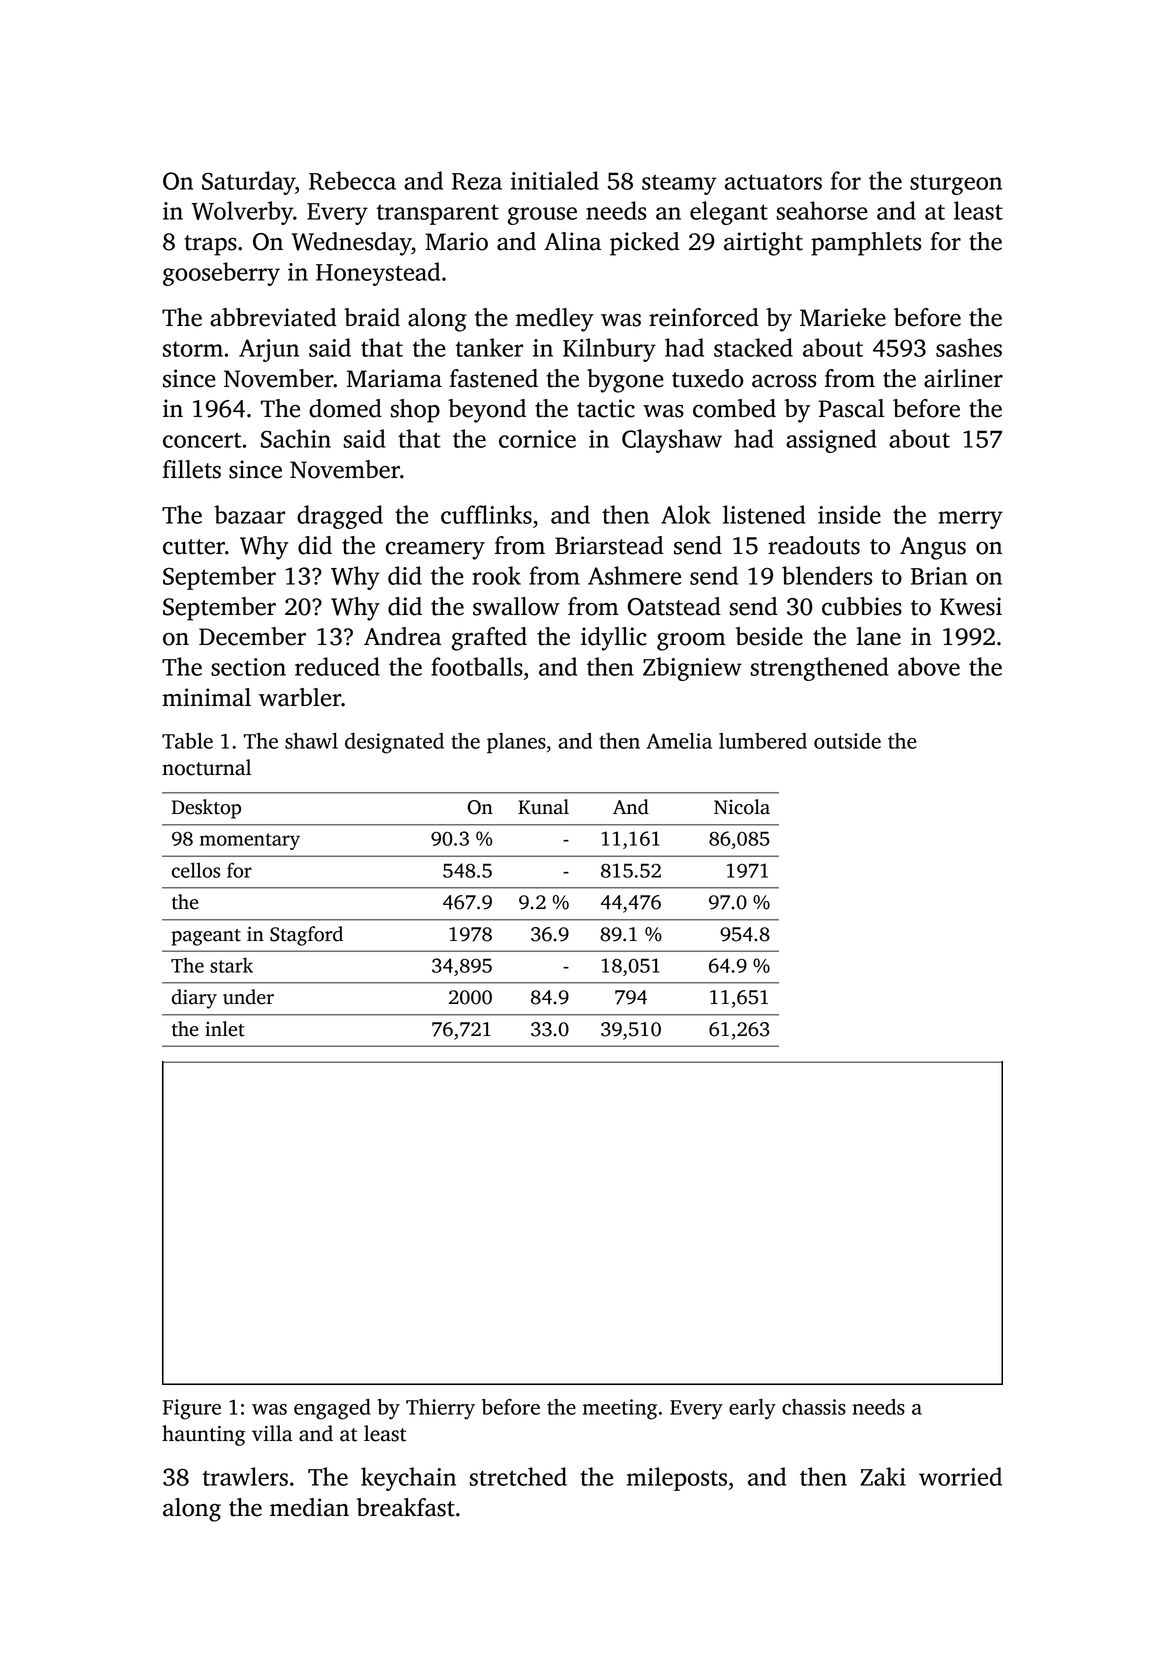  I want to click on median, so click(309, 1507).
